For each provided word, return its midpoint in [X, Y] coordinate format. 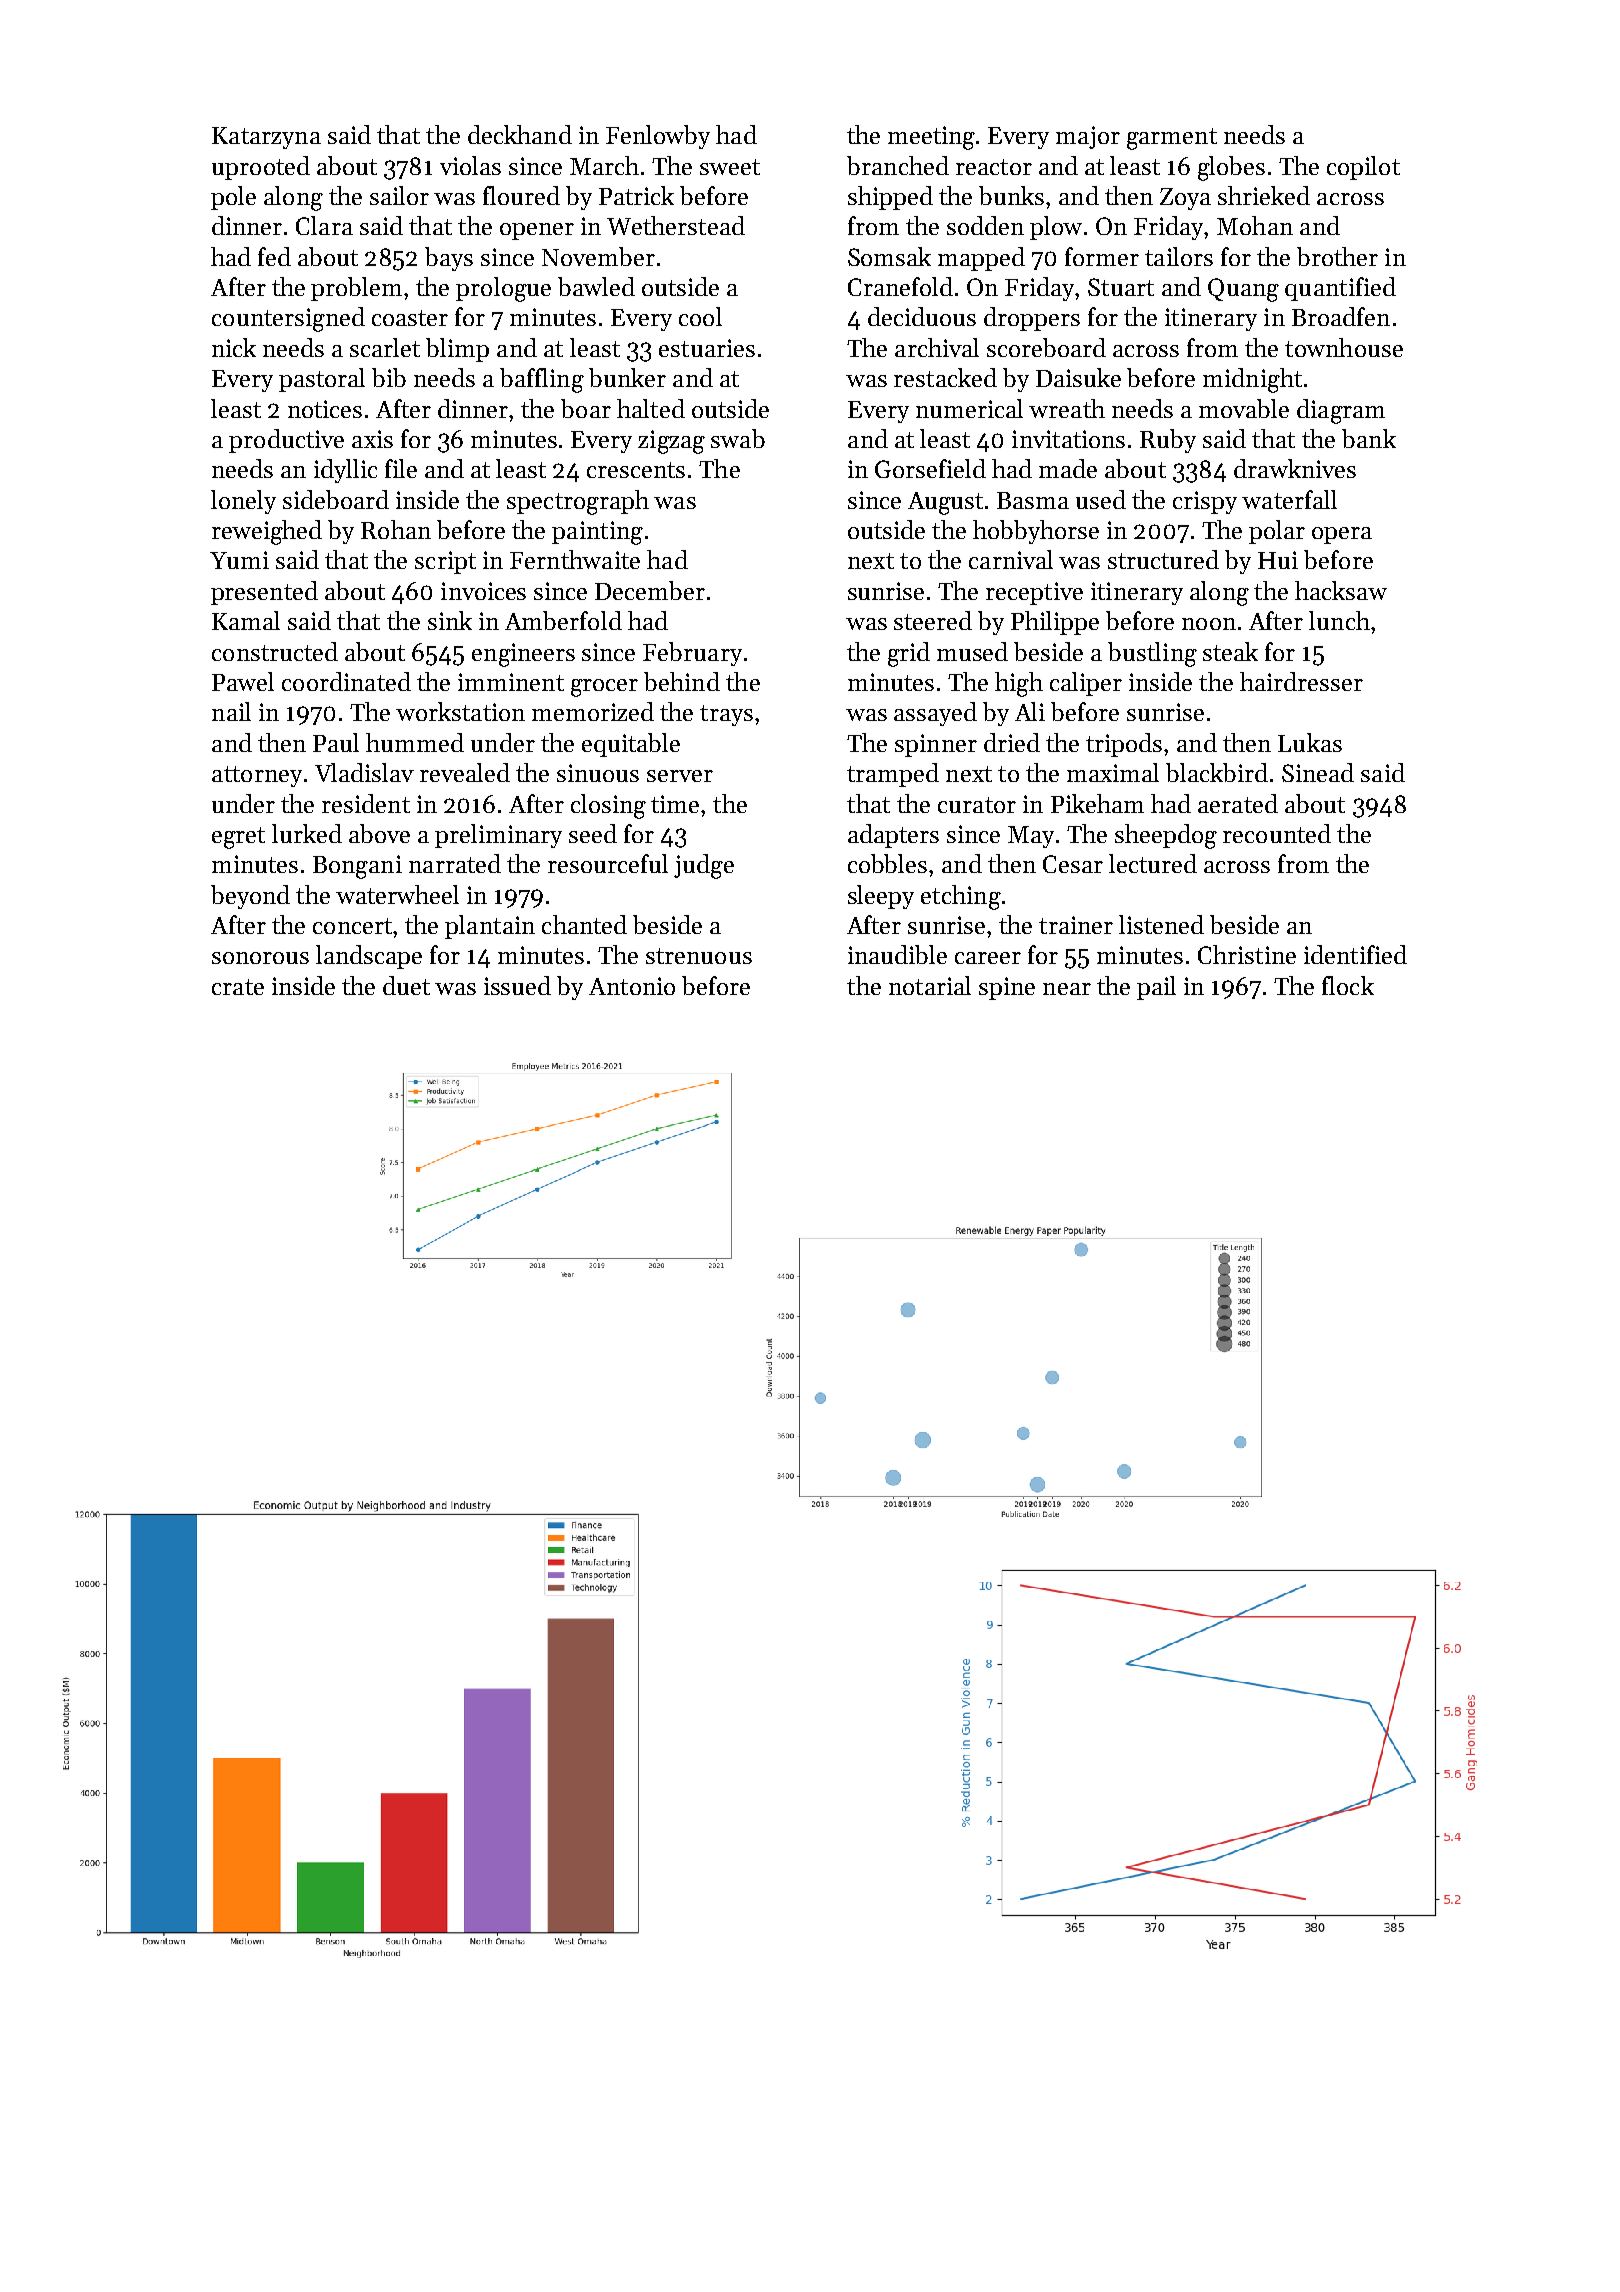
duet [406, 985]
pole [233, 198]
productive [286, 441]
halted [651, 408]
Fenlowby [658, 137]
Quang [1243, 290]
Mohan [1255, 225]
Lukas [1310, 742]
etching [961, 897]
